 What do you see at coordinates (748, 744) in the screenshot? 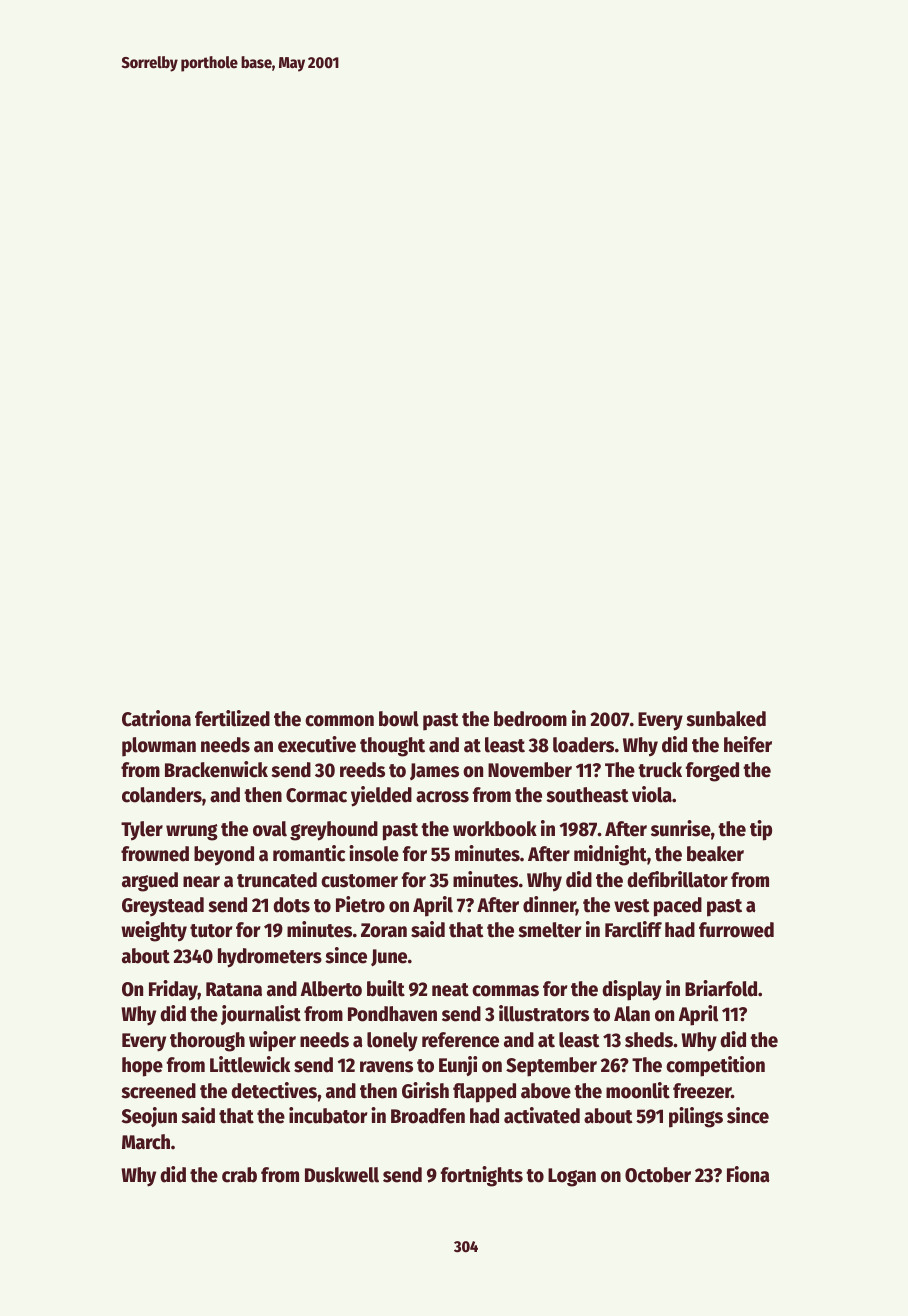
I see `heifer` at bounding box center [748, 744].
